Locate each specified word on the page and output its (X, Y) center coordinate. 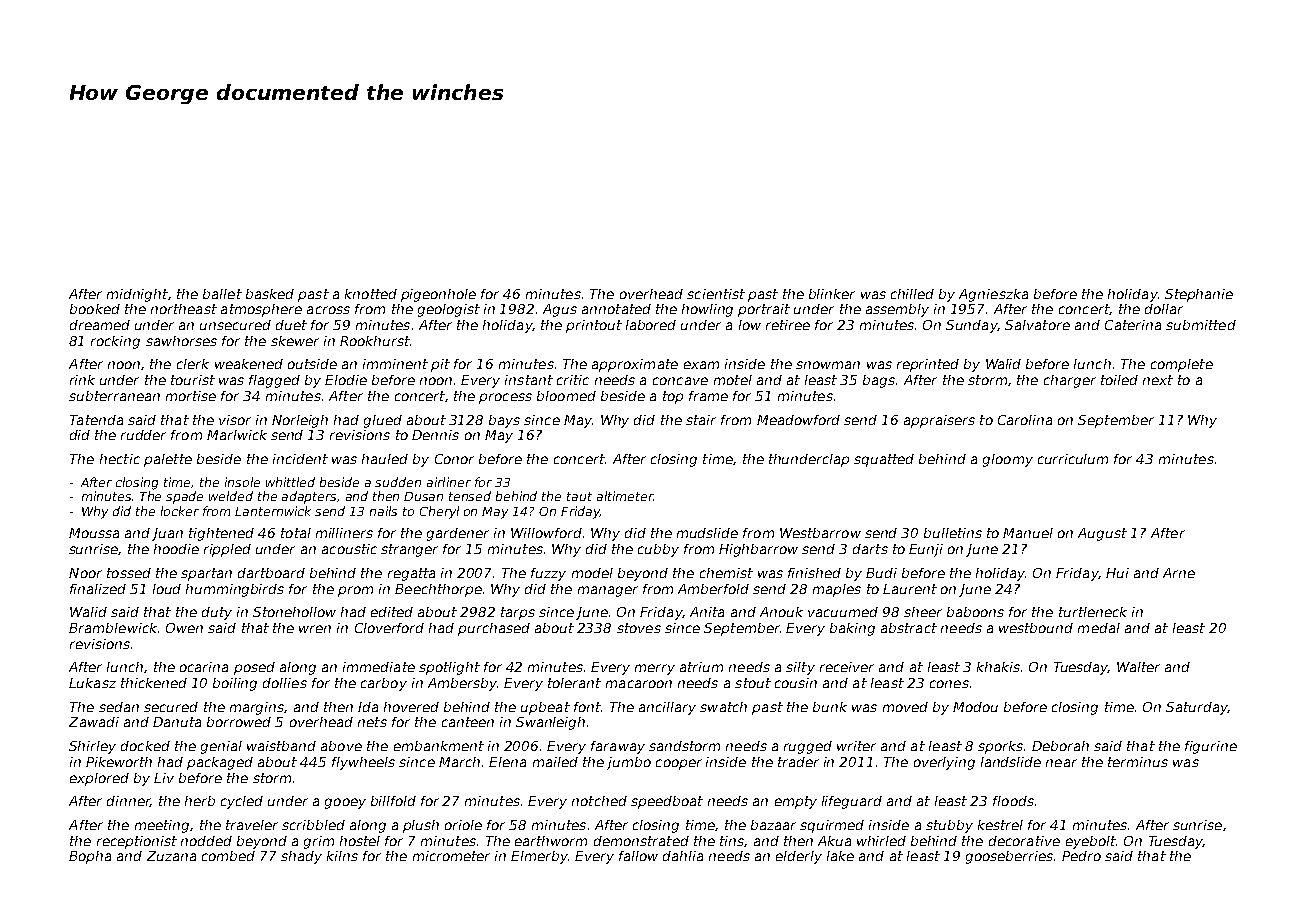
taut (579, 496)
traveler (252, 825)
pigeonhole (438, 295)
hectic (120, 459)
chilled (912, 294)
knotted (371, 294)
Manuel (1028, 533)
